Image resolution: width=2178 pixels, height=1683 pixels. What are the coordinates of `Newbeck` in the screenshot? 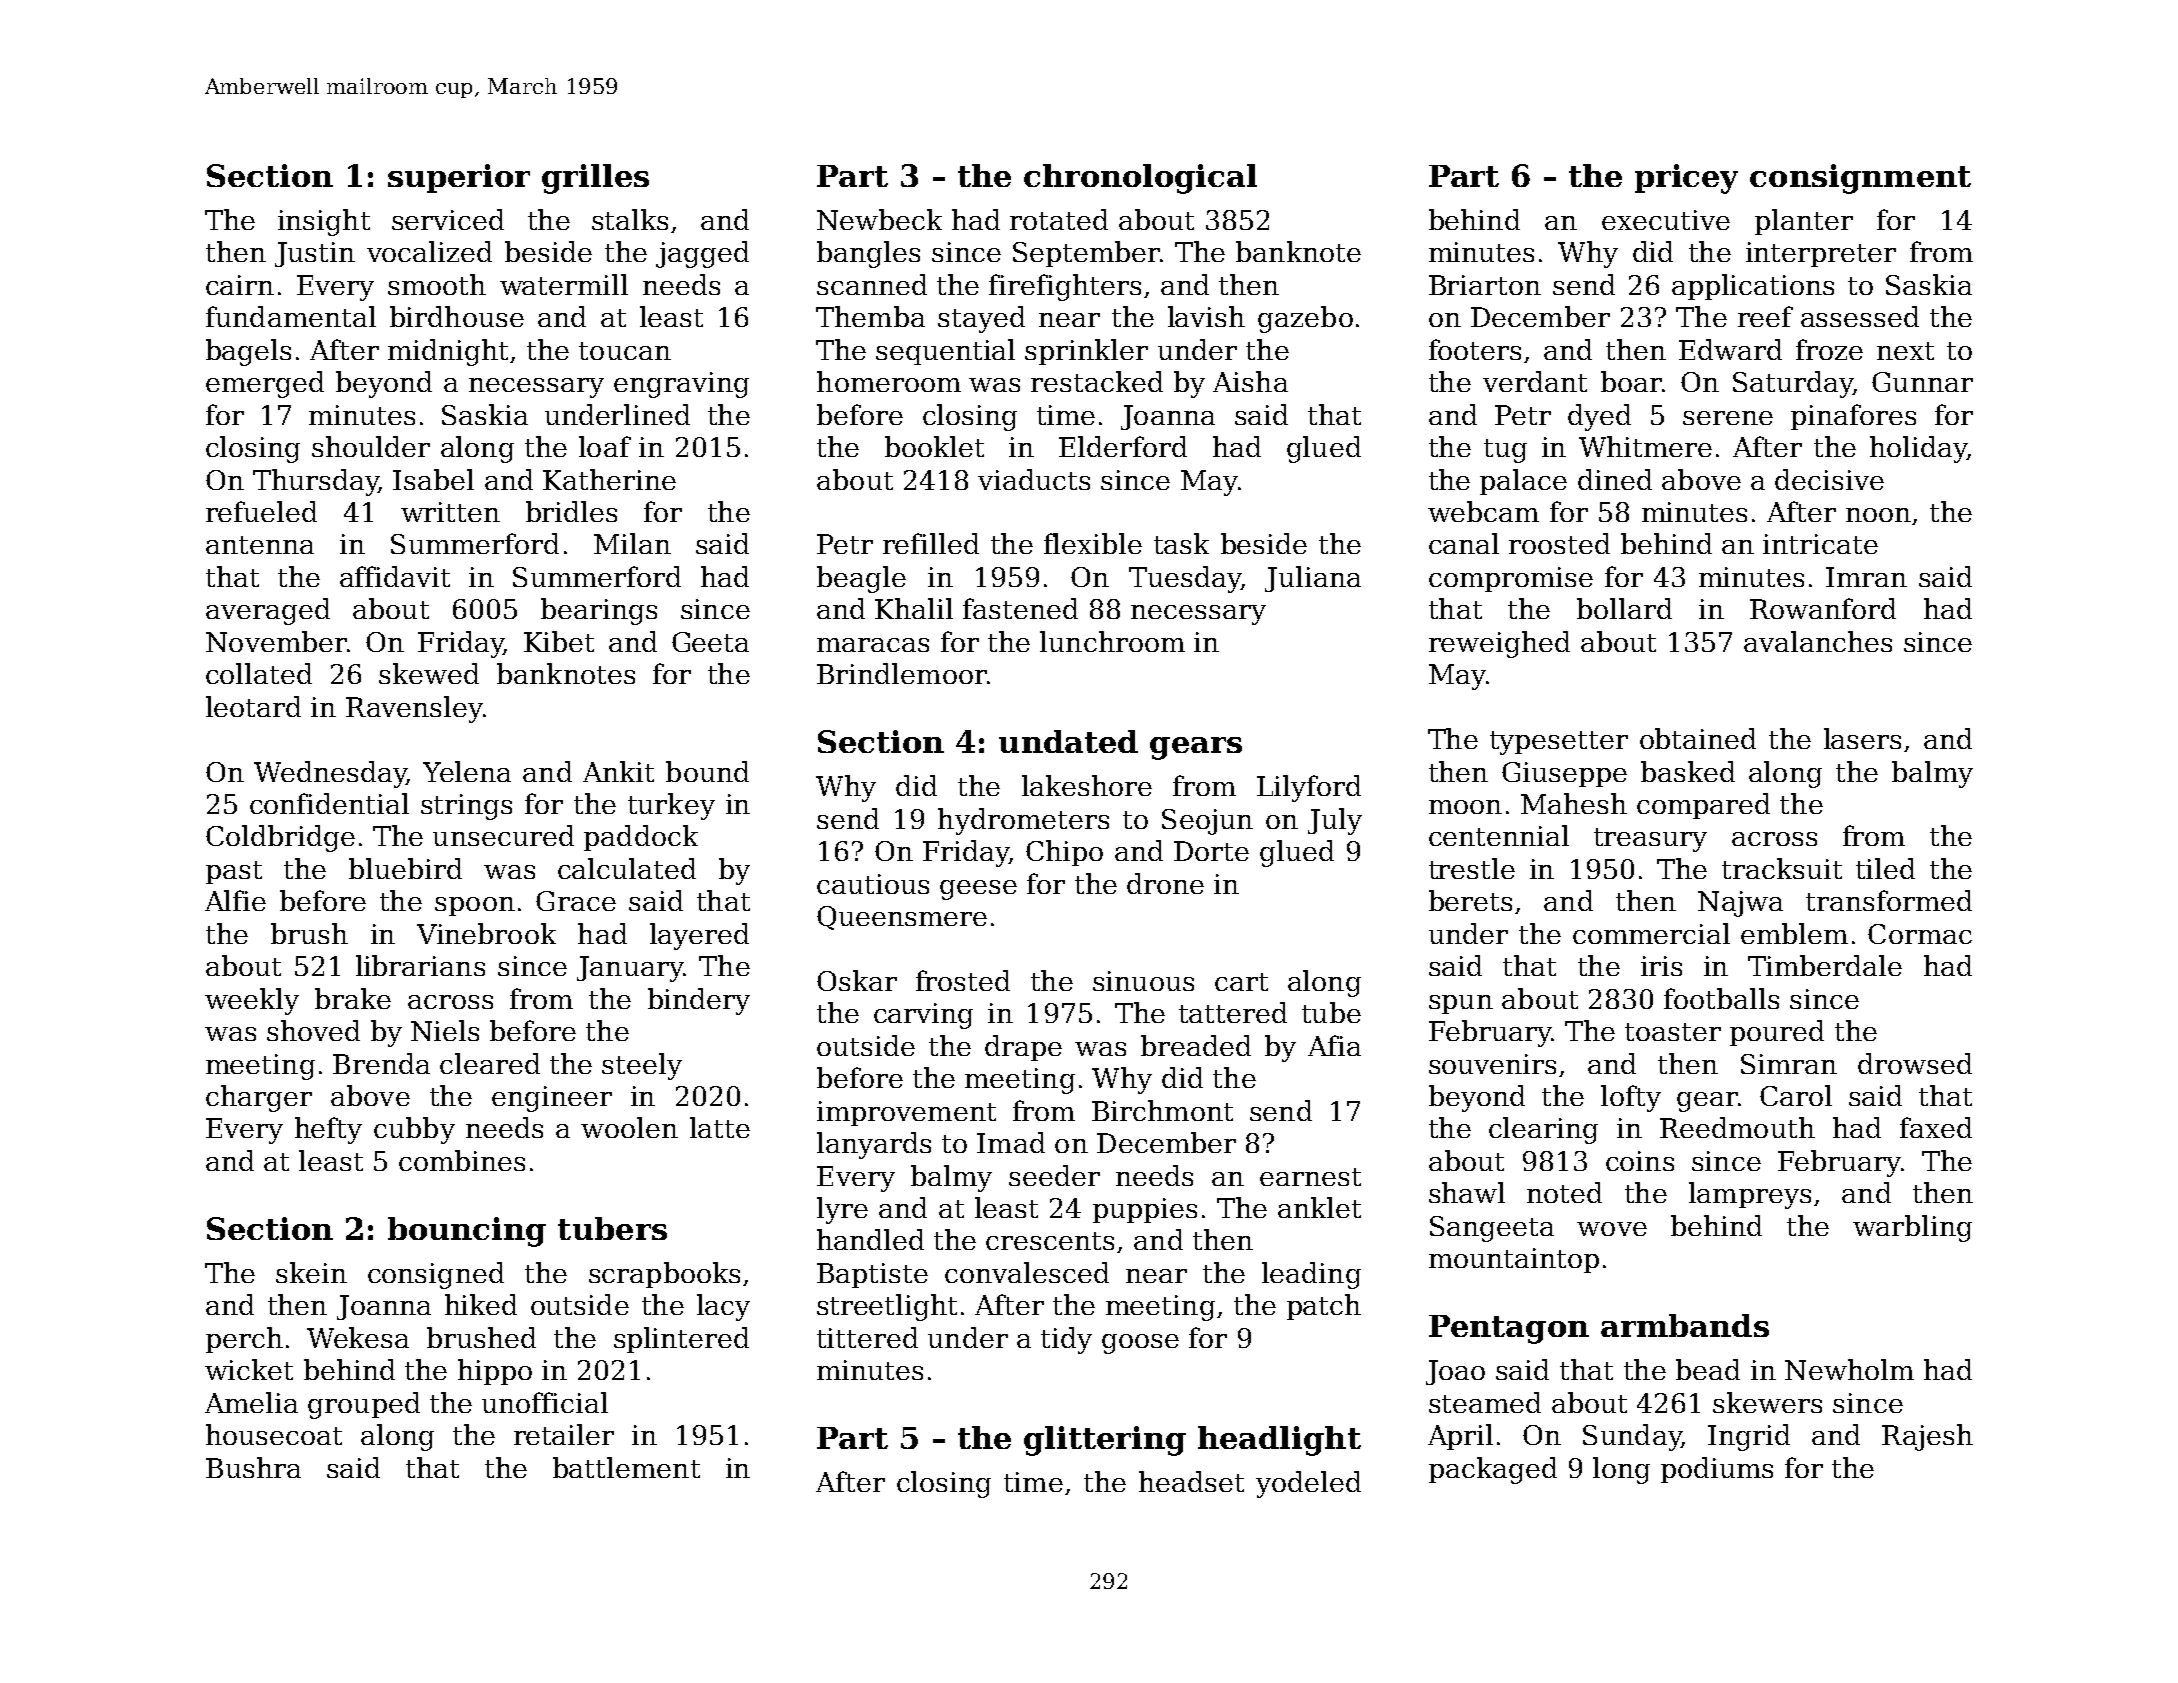 It's located at (879, 219).
